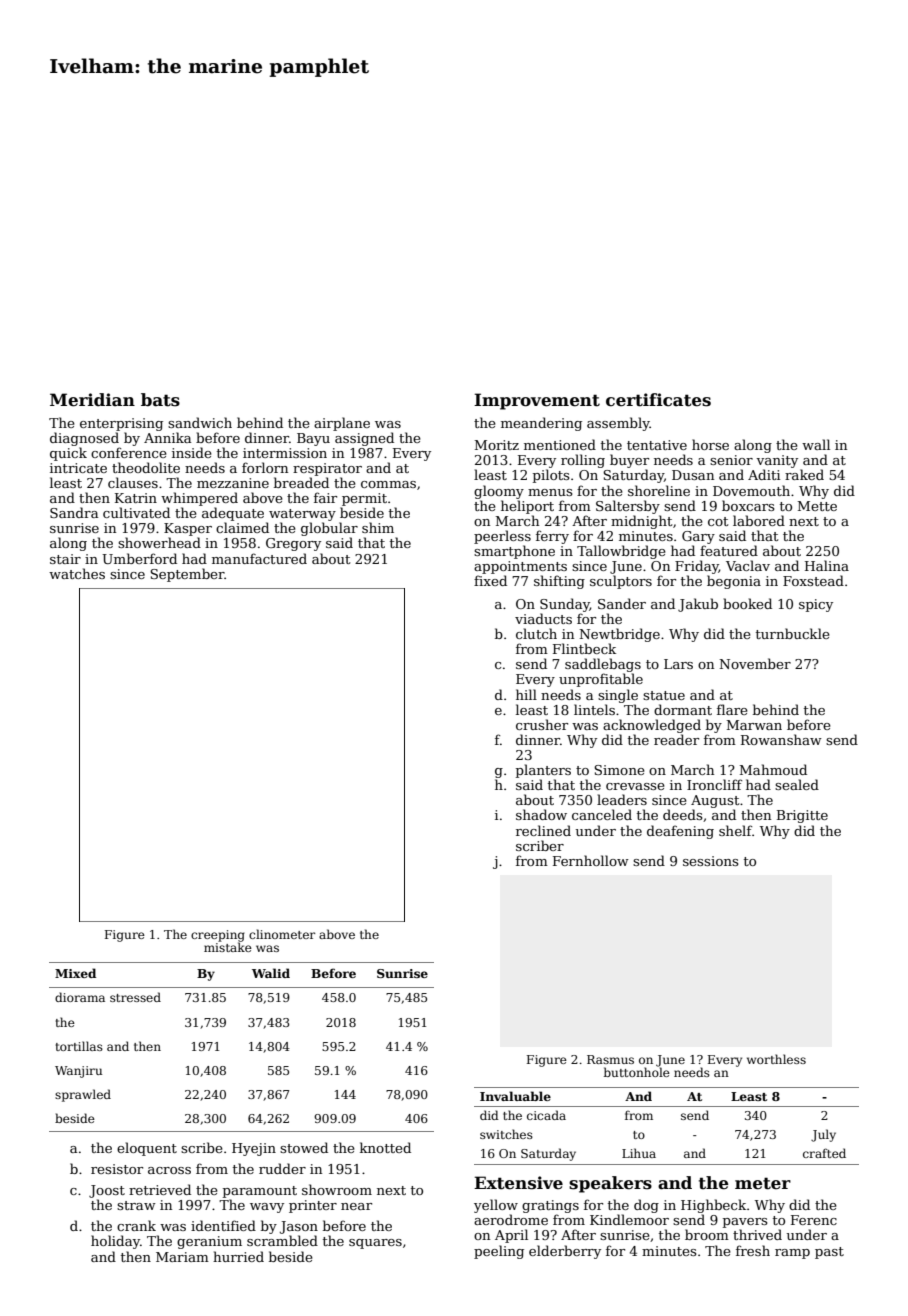  I want to click on watches, so click(77, 573).
